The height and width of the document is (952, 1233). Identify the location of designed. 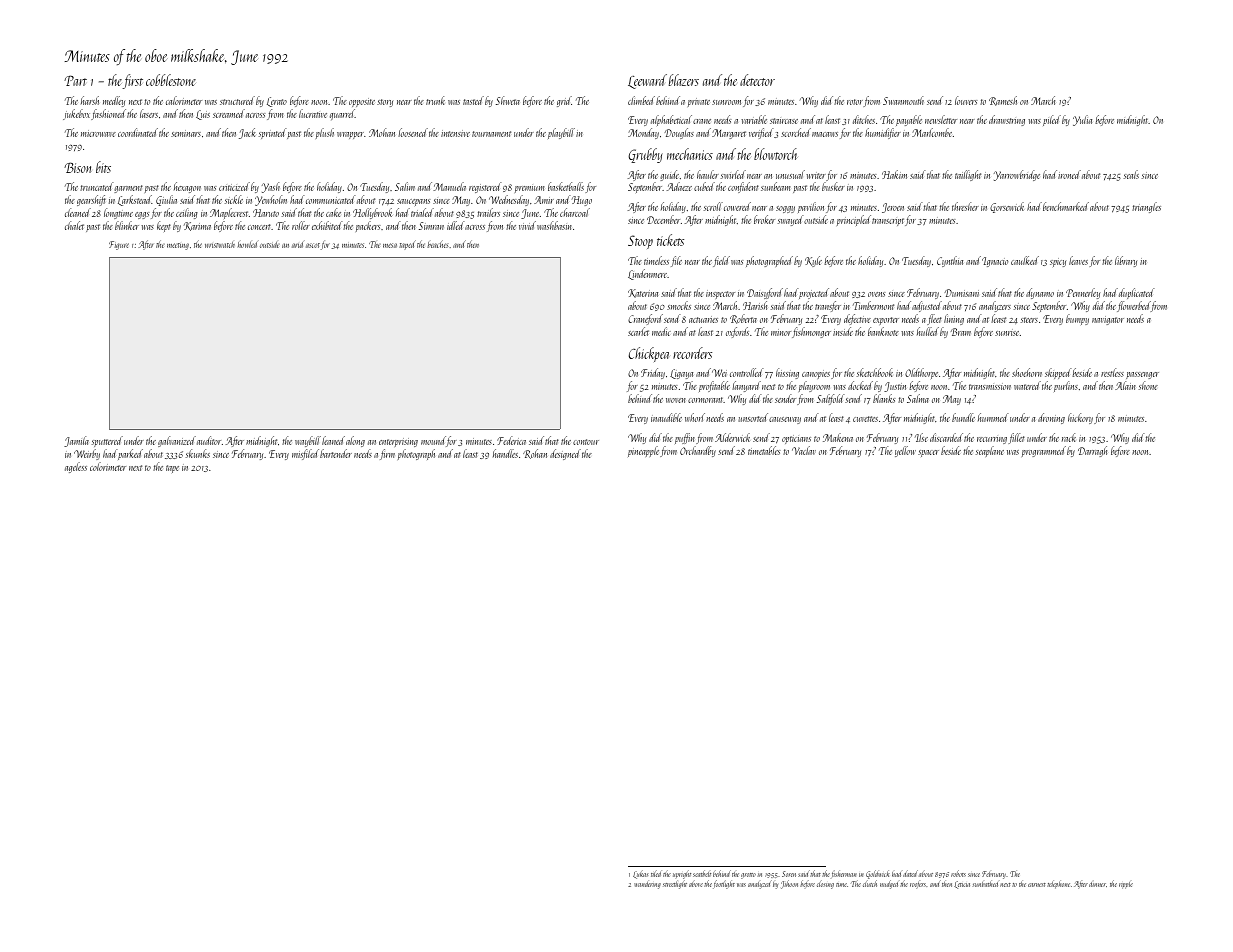
(565, 454).
